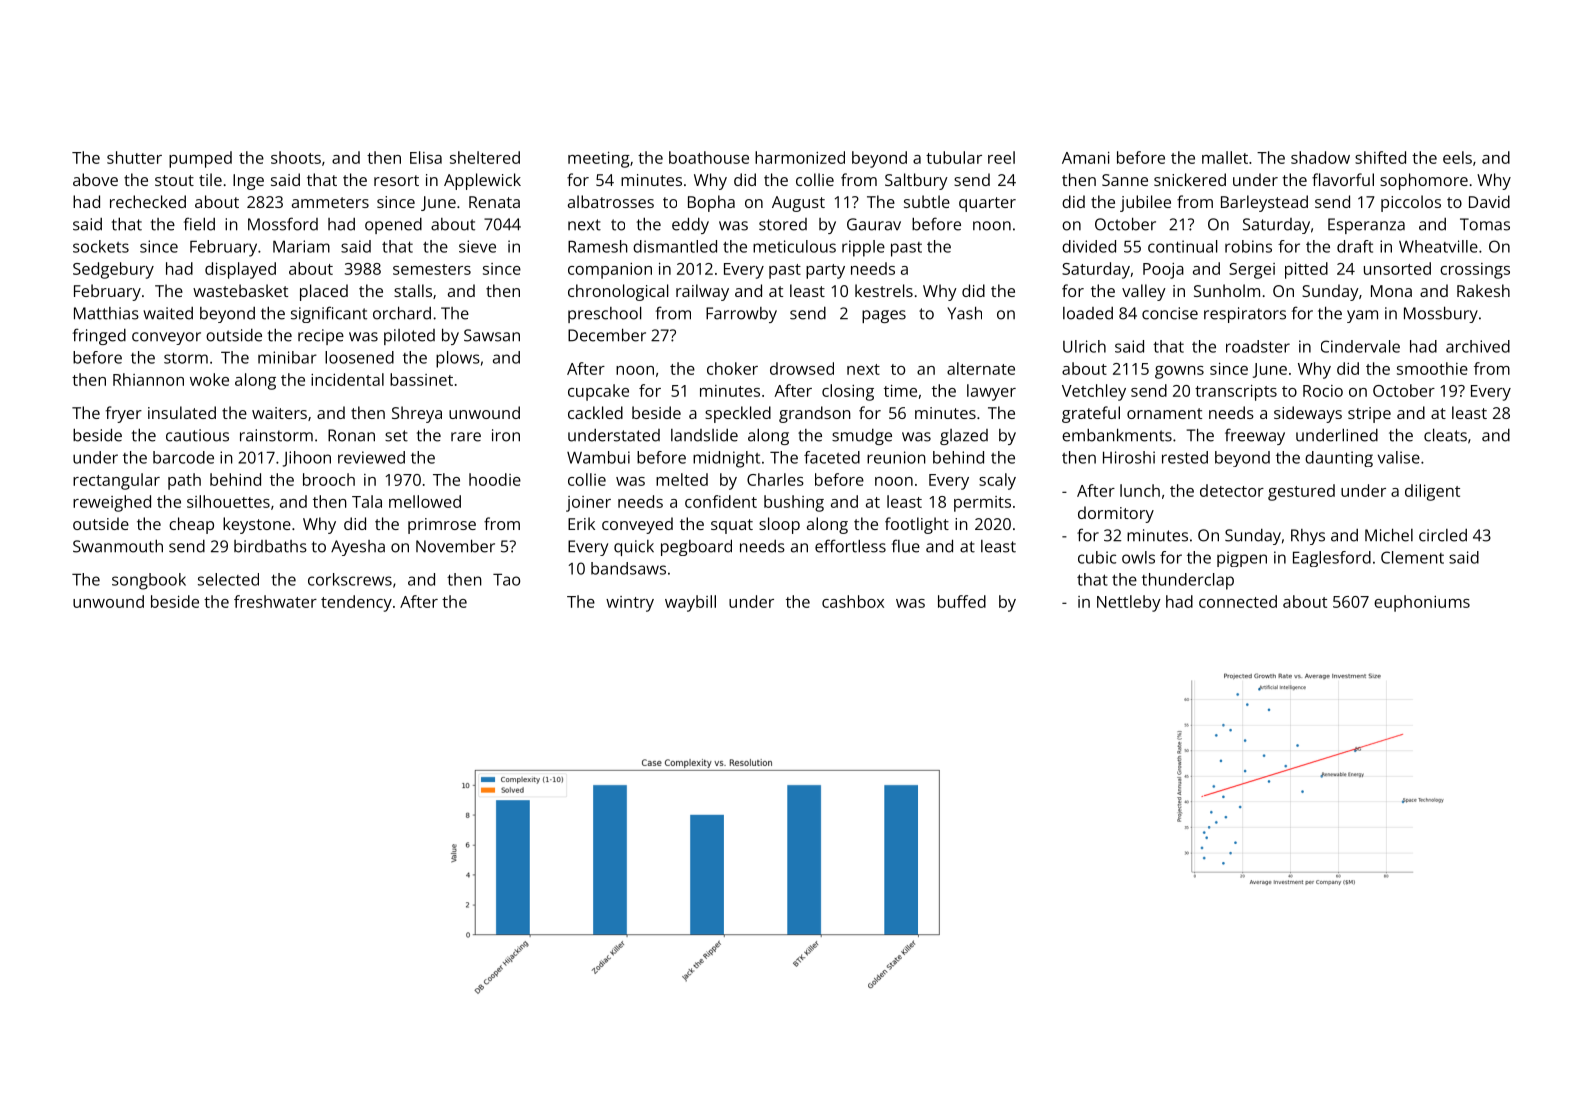 The image size is (1583, 1119). Describe the element at coordinates (1129, 603) in the screenshot. I see `Nettleby` at that location.
